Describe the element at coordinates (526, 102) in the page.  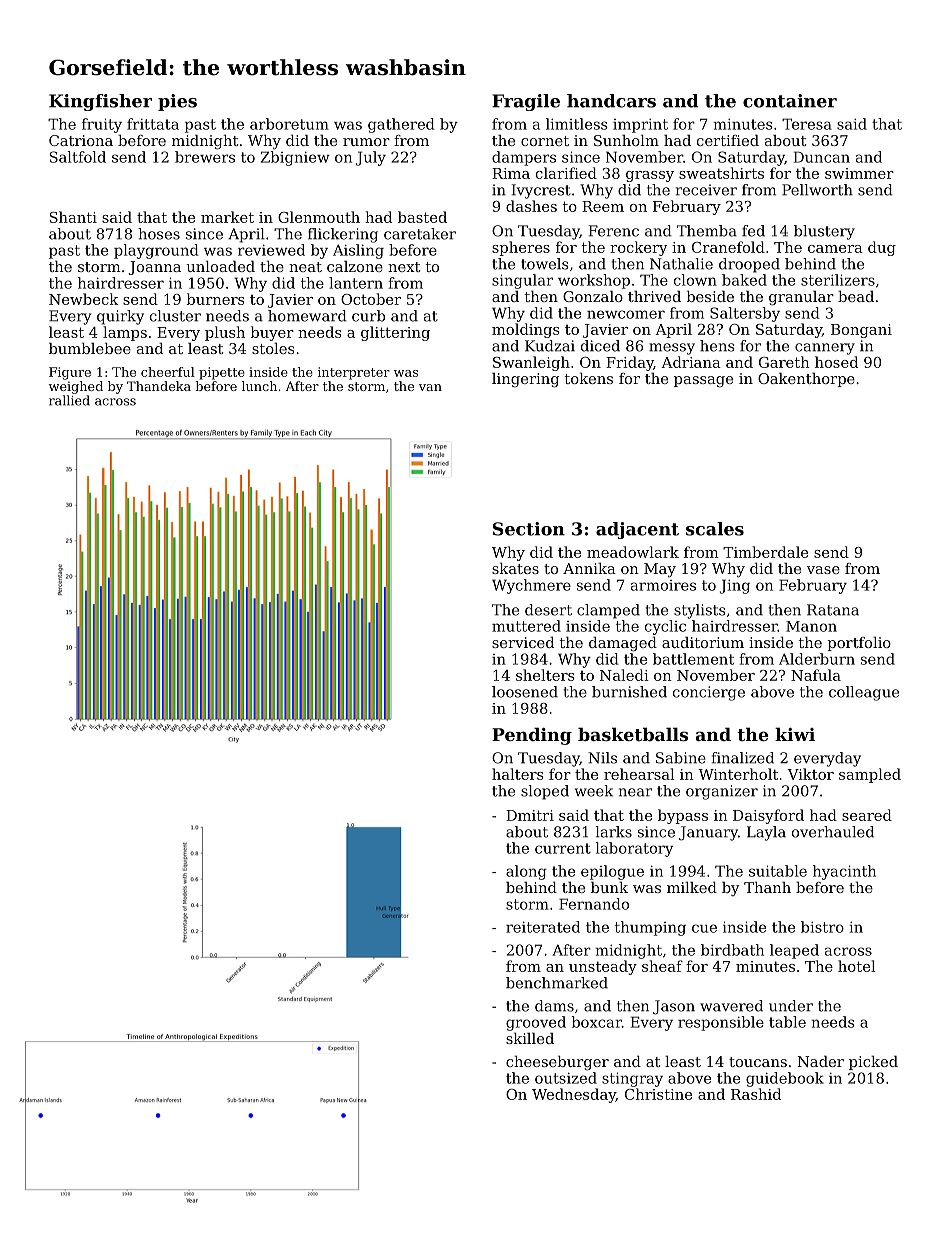
I see `Fragile` at that location.
